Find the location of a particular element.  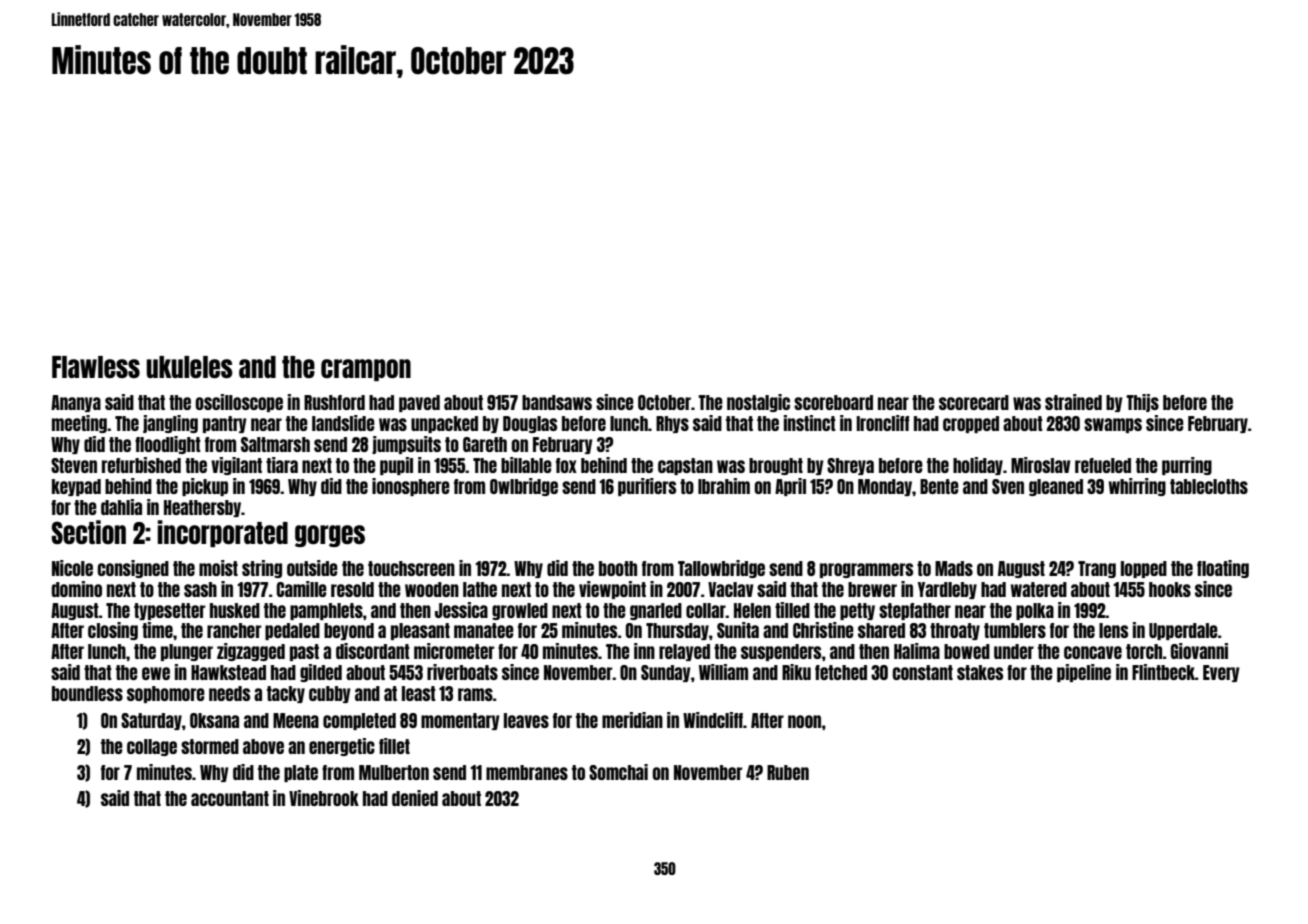

crampon is located at coordinates (366, 370).
